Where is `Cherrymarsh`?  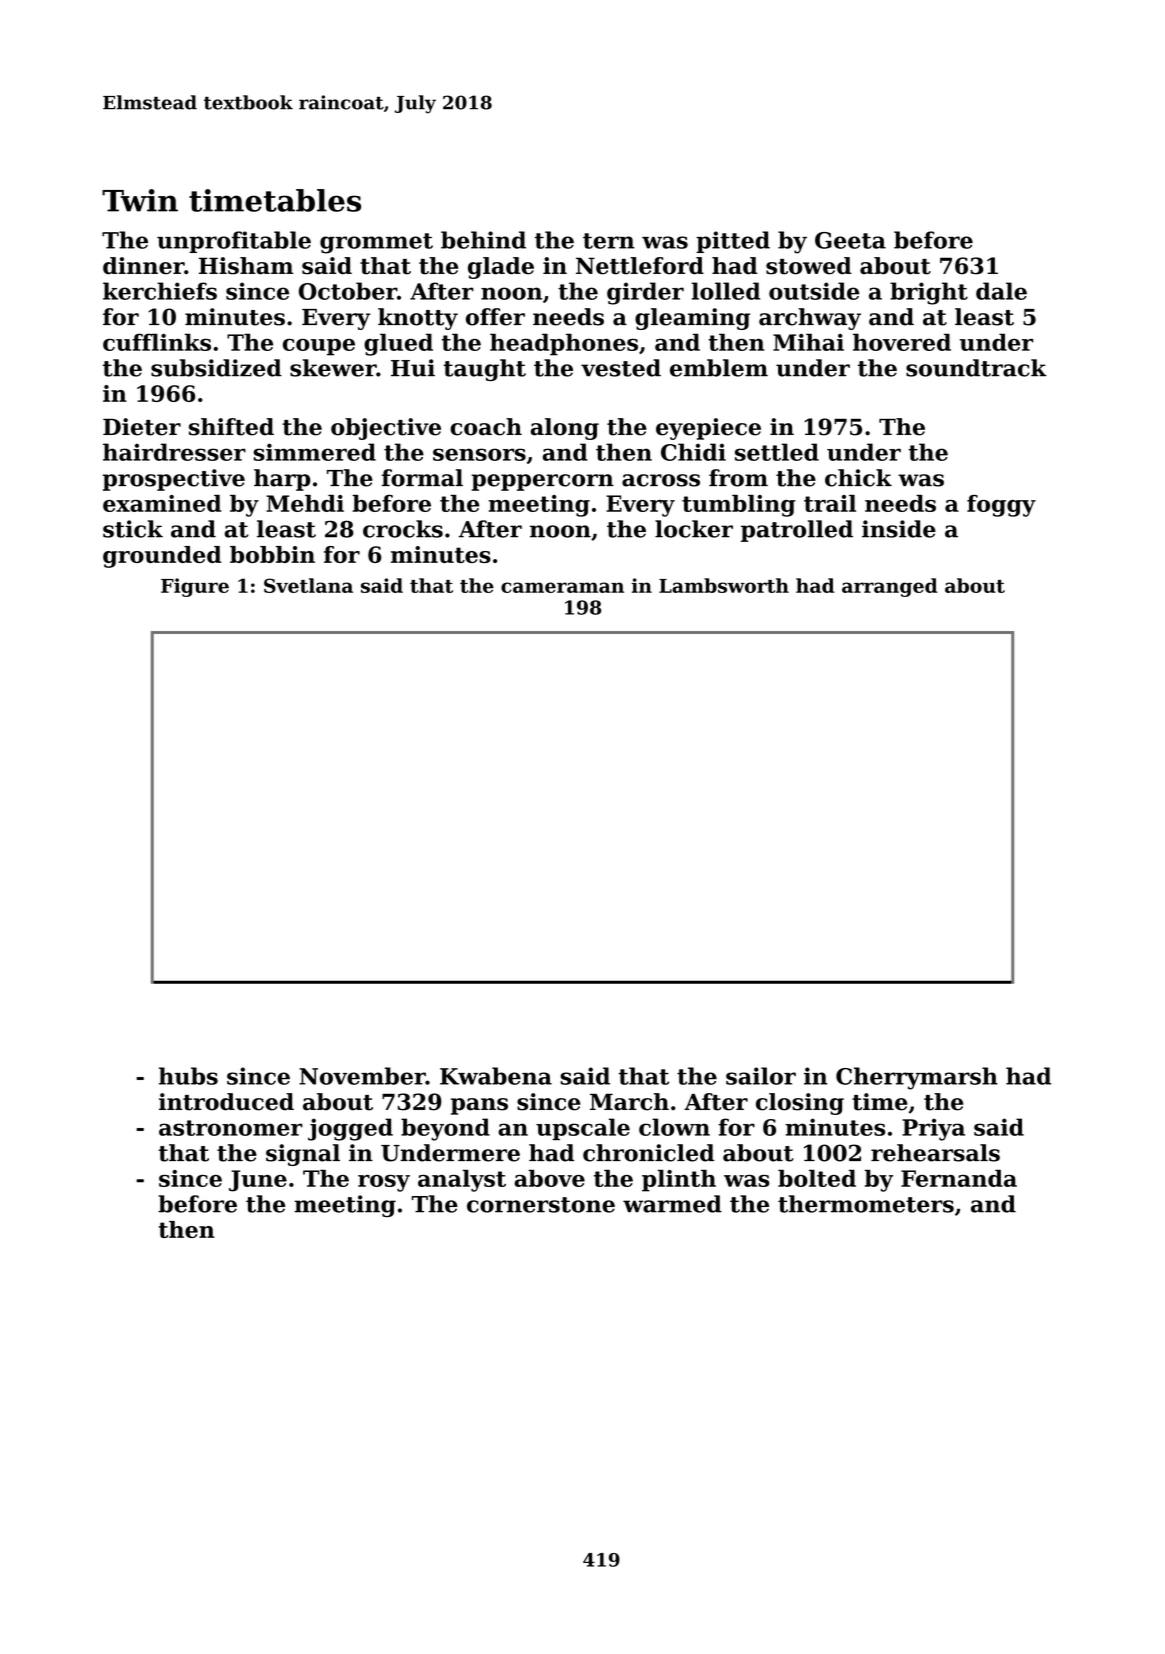 Cherrymarsh is located at coordinates (917, 1078).
